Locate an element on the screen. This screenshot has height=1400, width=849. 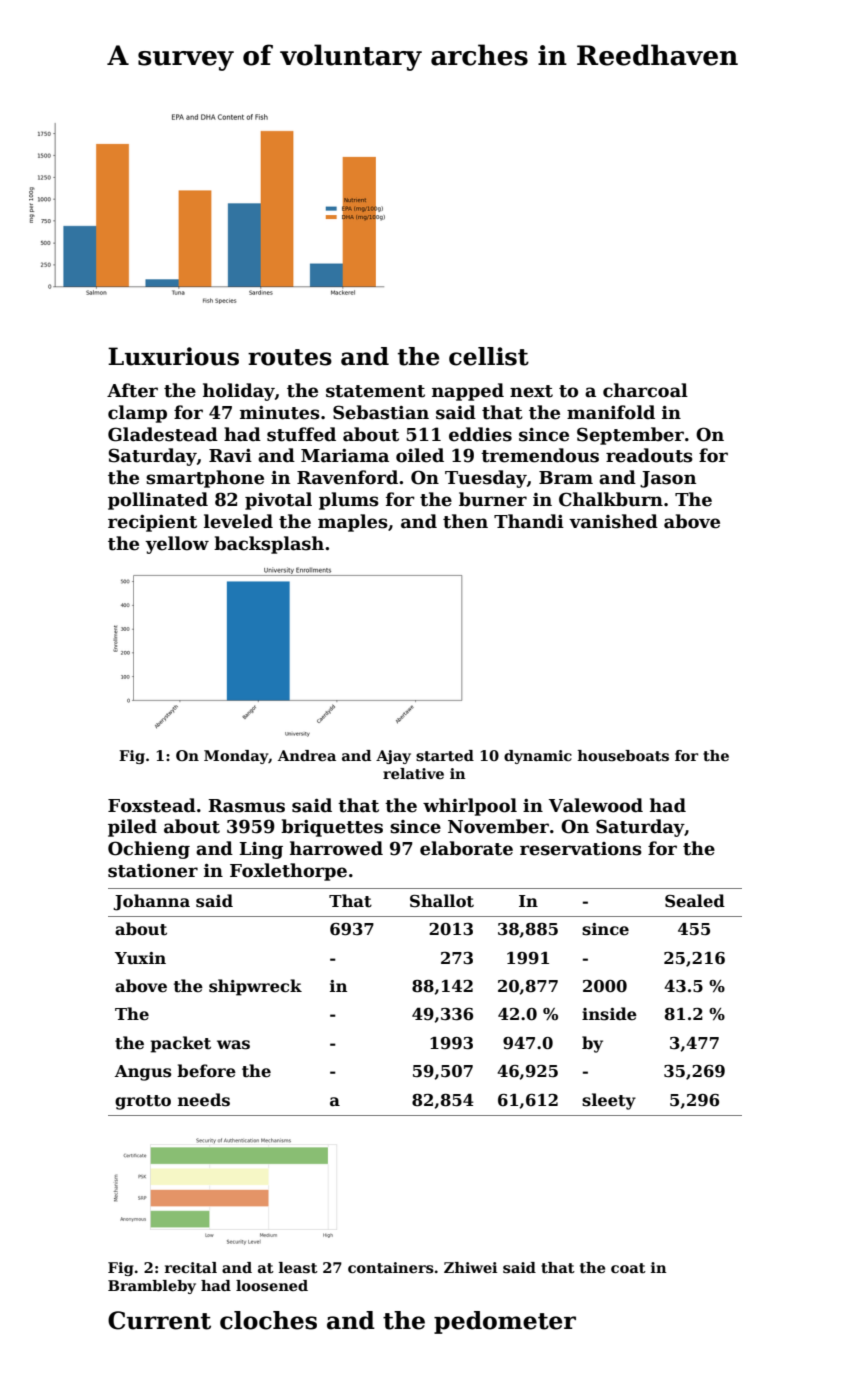
Yuxin is located at coordinates (140, 958).
